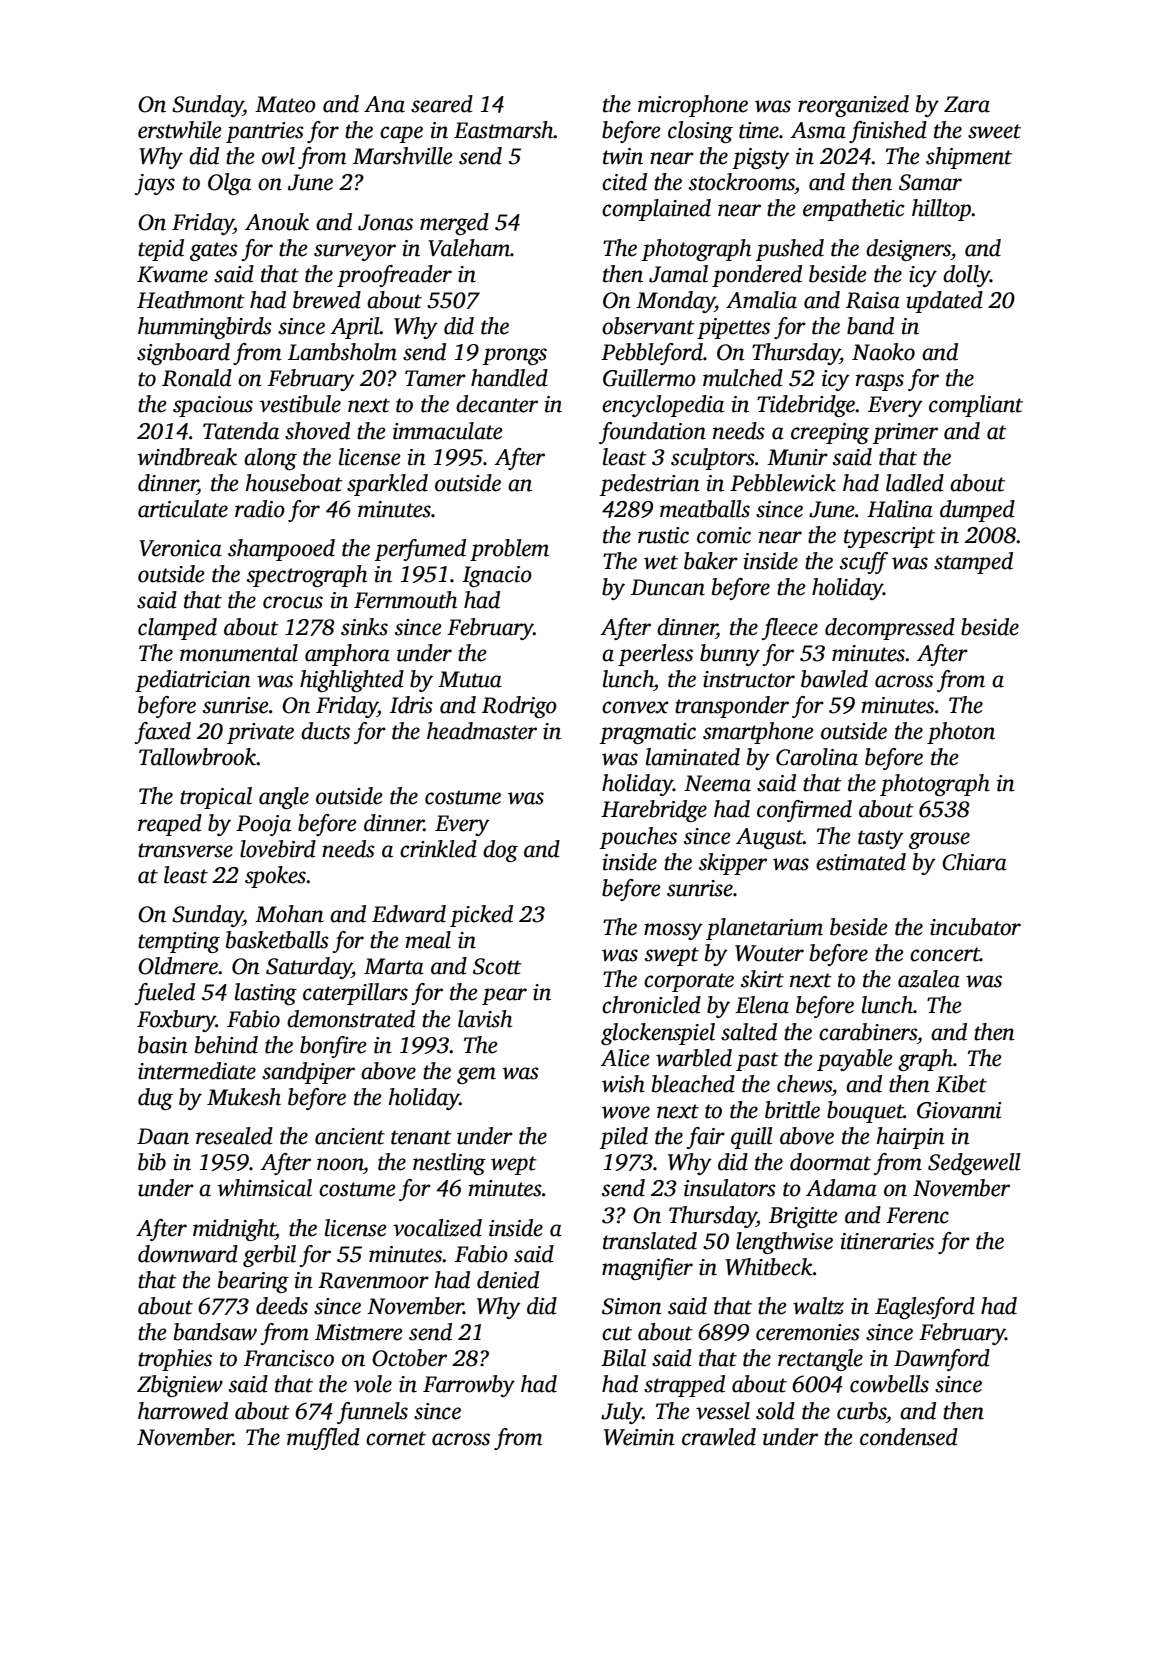 The image size is (1165, 1654). What do you see at coordinates (973, 563) in the image?
I see `stamped` at bounding box center [973, 563].
